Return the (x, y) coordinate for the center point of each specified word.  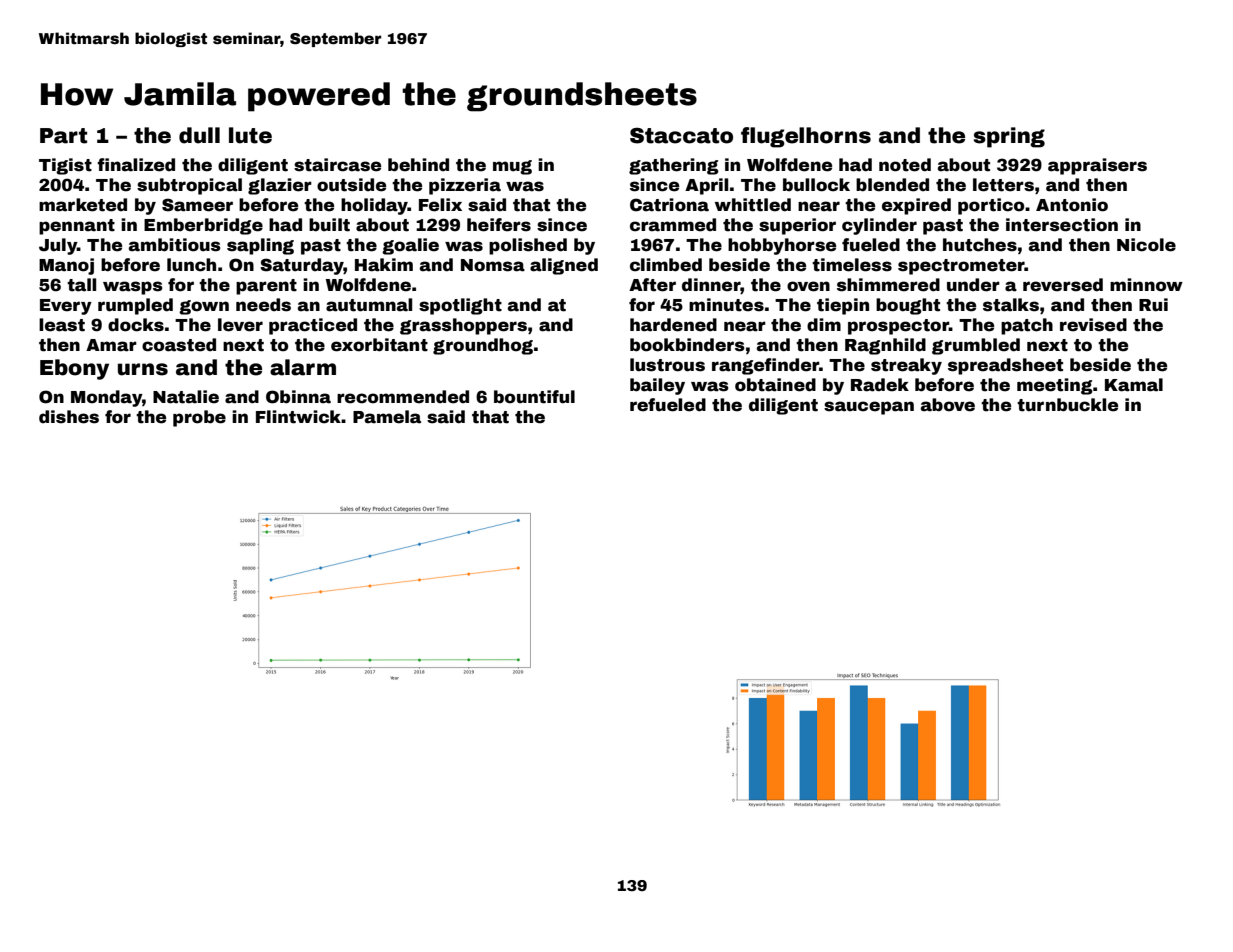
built (329, 225)
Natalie (186, 397)
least (62, 325)
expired (916, 206)
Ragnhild (885, 346)
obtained (775, 385)
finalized (136, 165)
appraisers (1097, 166)
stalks (1011, 305)
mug (512, 167)
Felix (440, 205)
